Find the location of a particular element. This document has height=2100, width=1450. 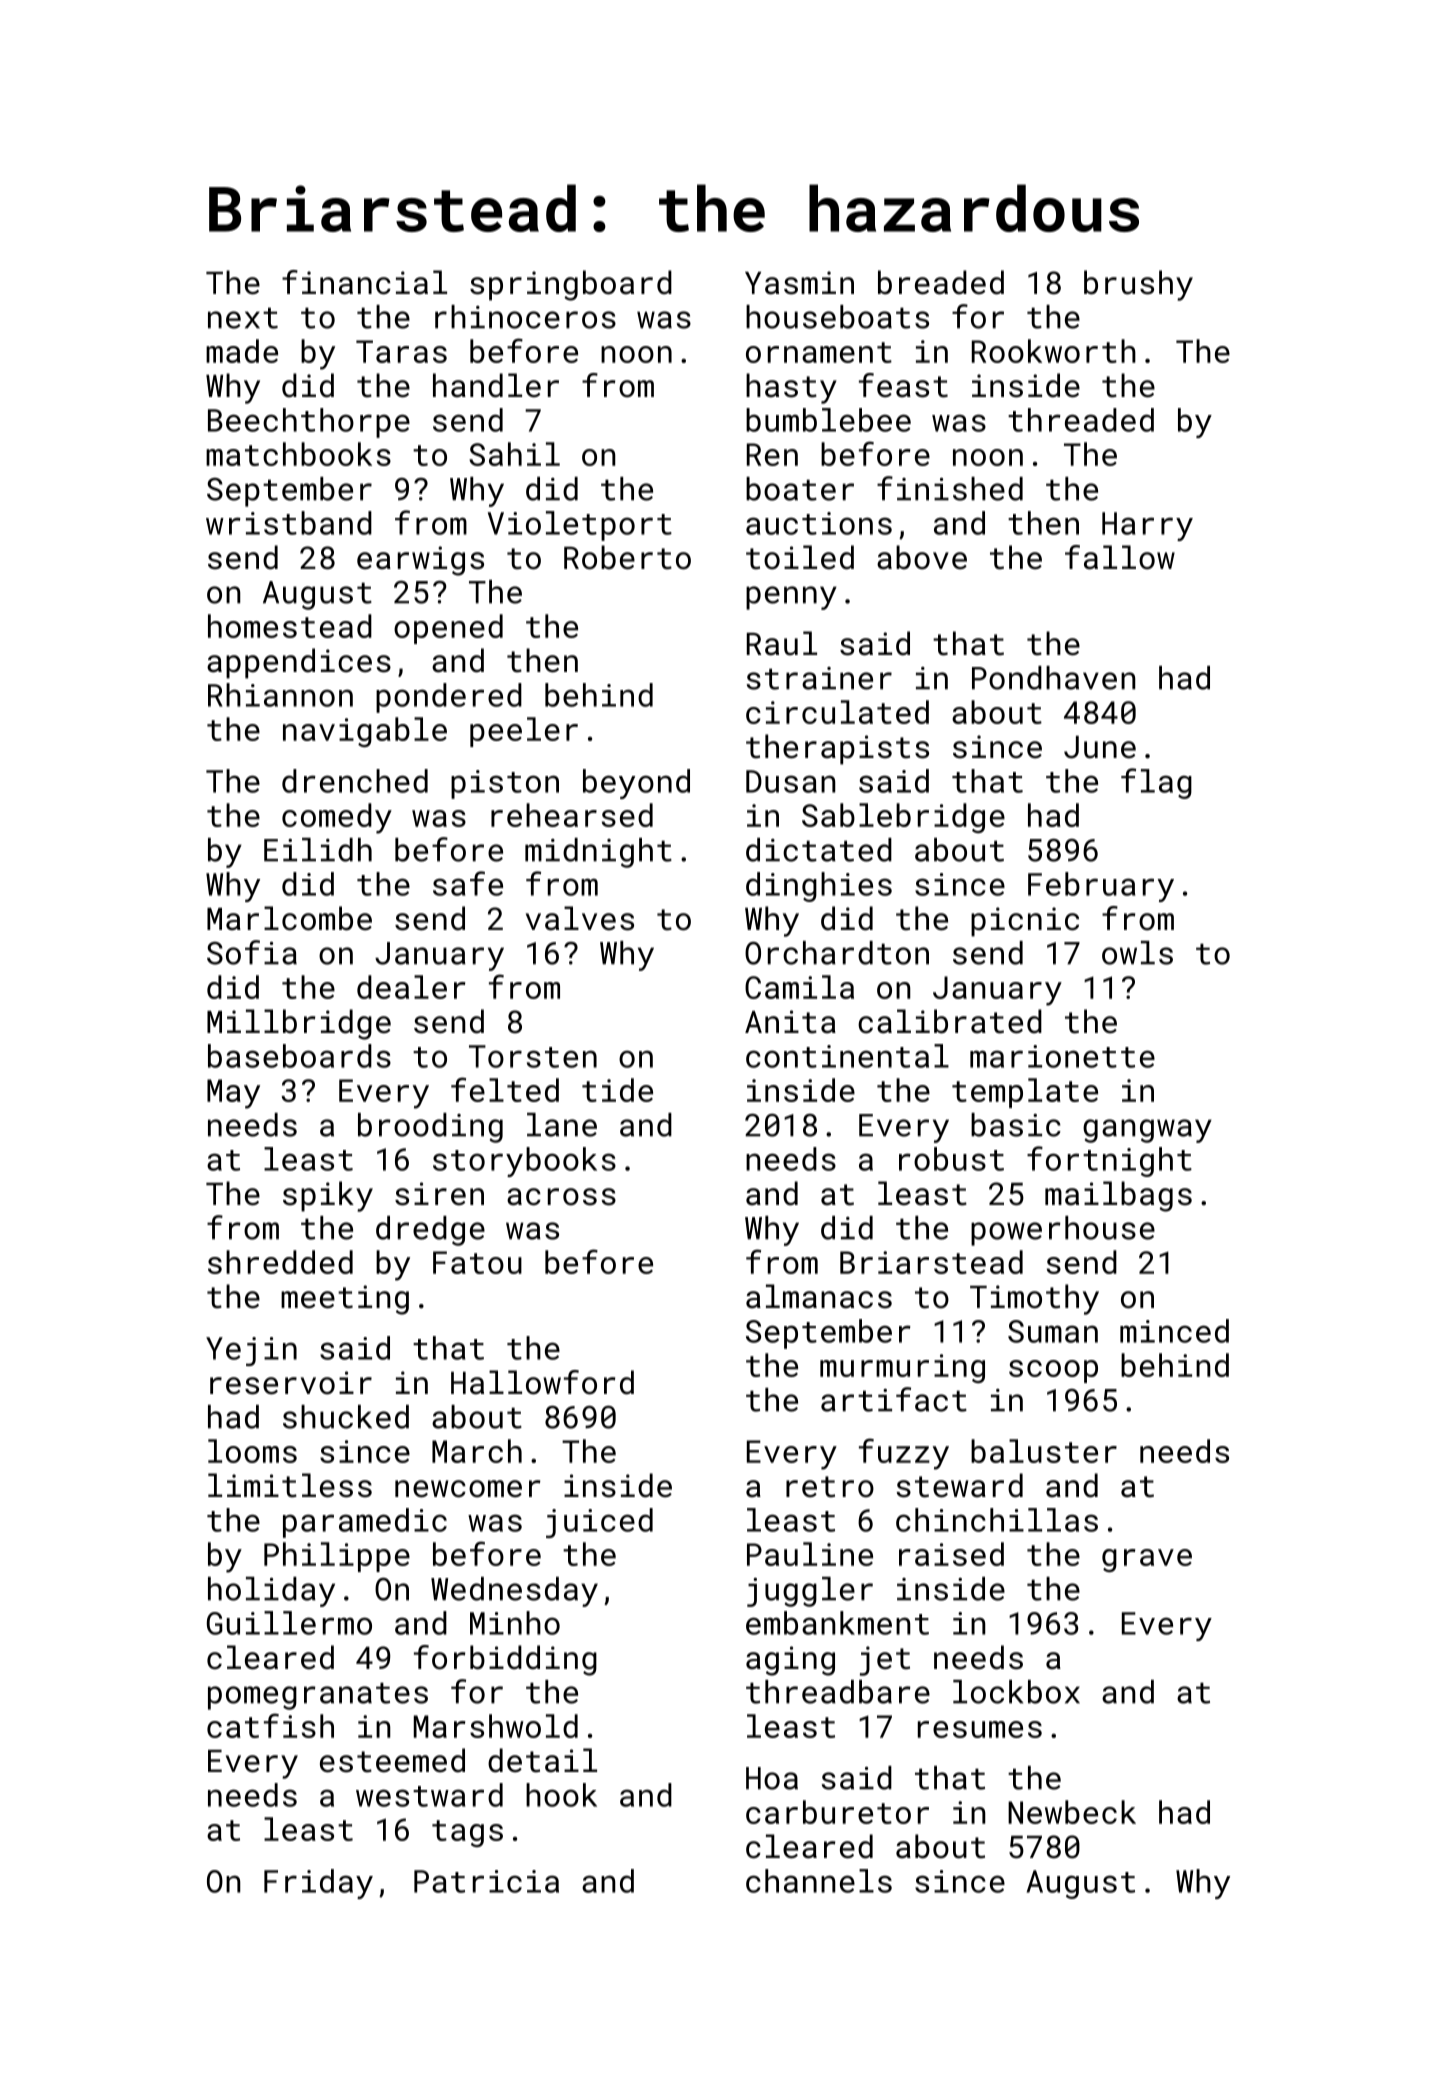

fallow is located at coordinates (1120, 557).
